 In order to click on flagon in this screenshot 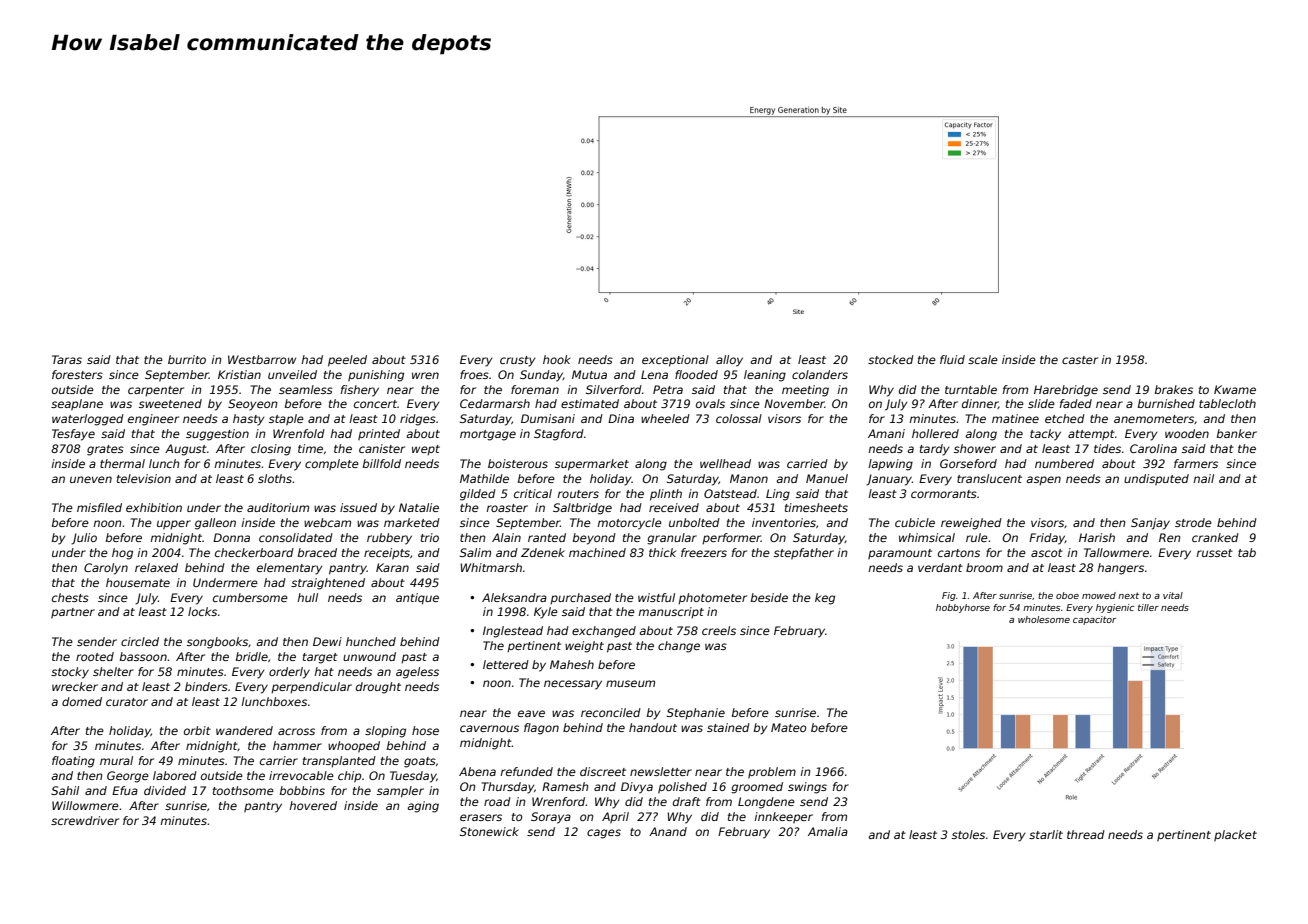, I will do `click(541, 729)`.
